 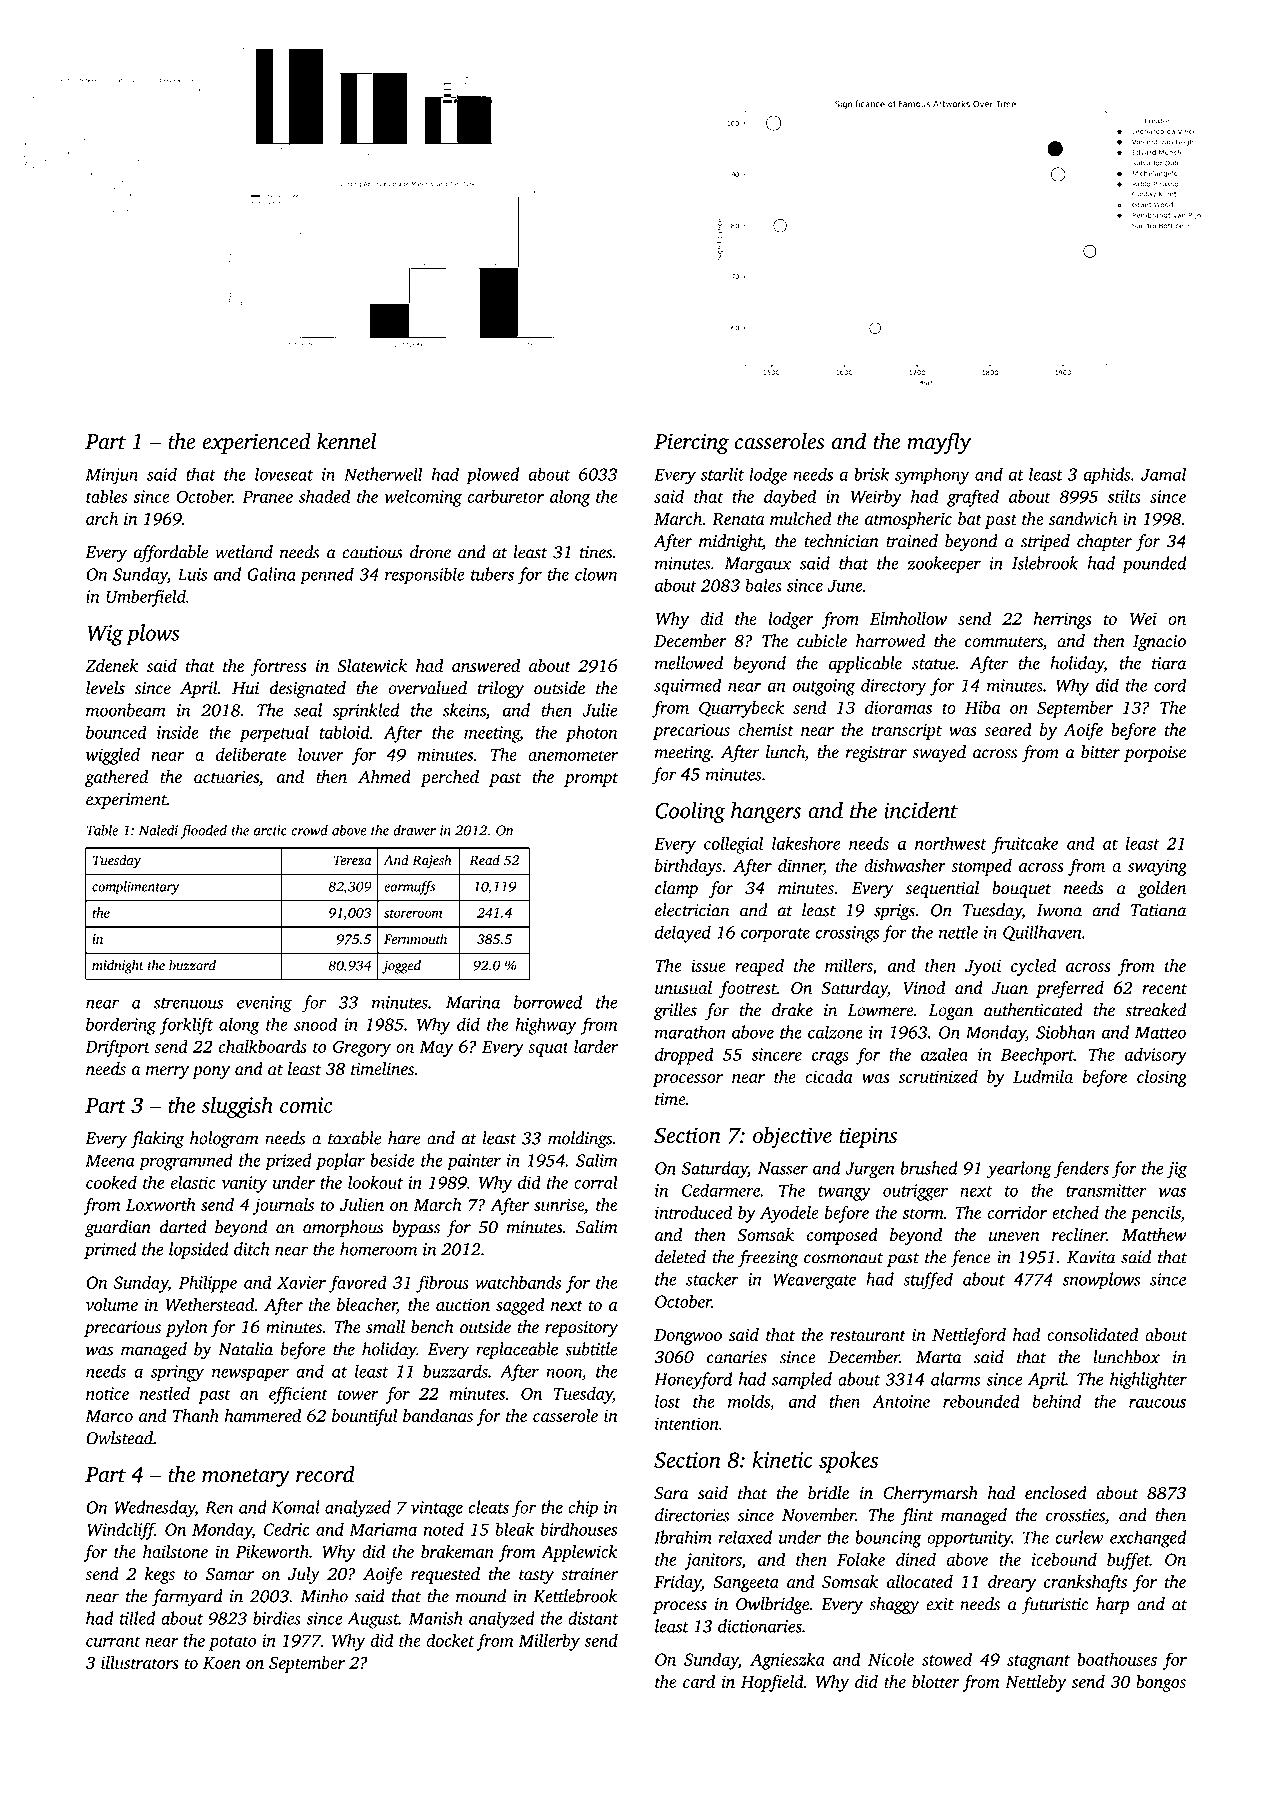 I want to click on crossings, so click(x=847, y=934).
